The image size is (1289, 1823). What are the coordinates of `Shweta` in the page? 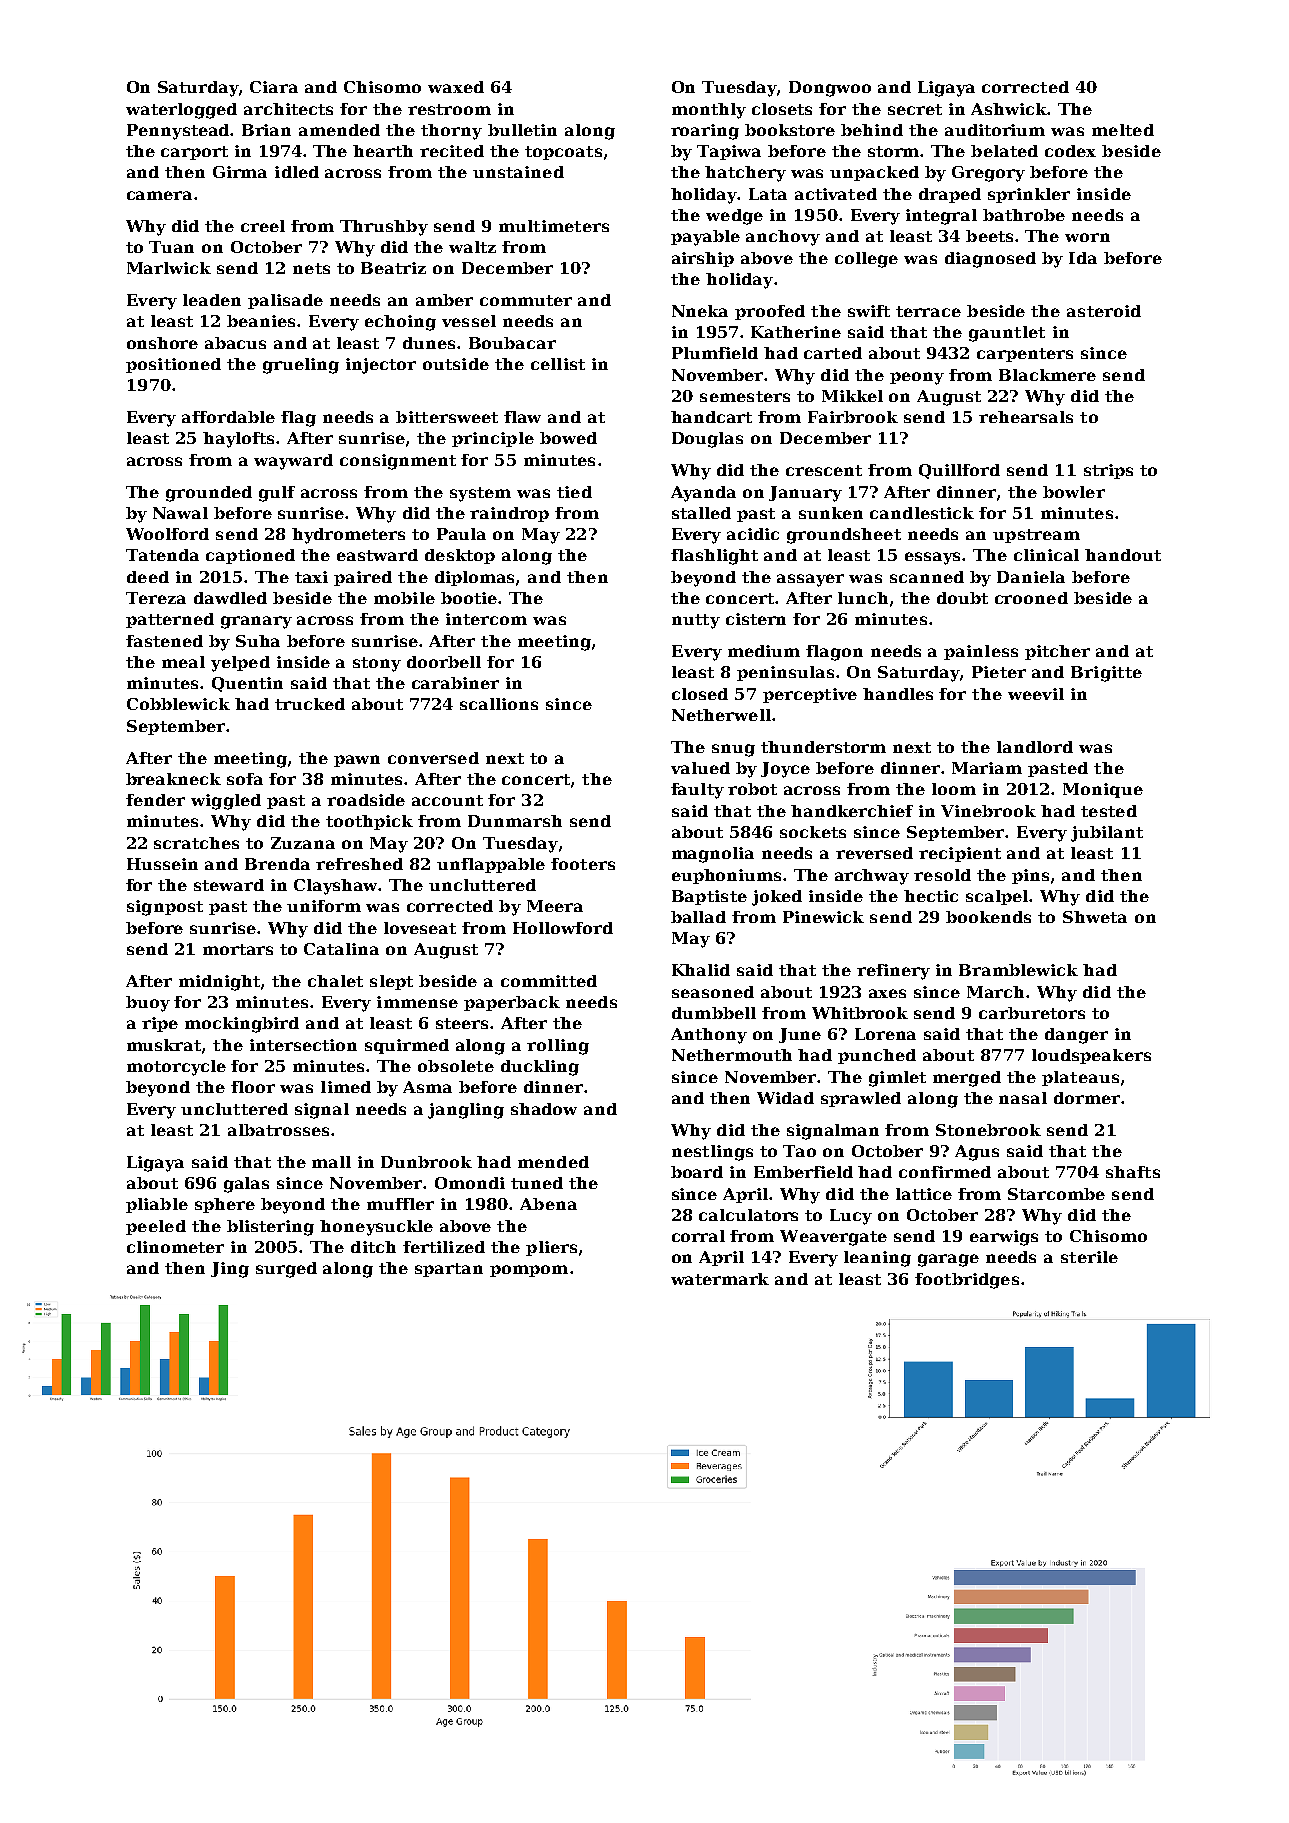 It's located at (1095, 917).
